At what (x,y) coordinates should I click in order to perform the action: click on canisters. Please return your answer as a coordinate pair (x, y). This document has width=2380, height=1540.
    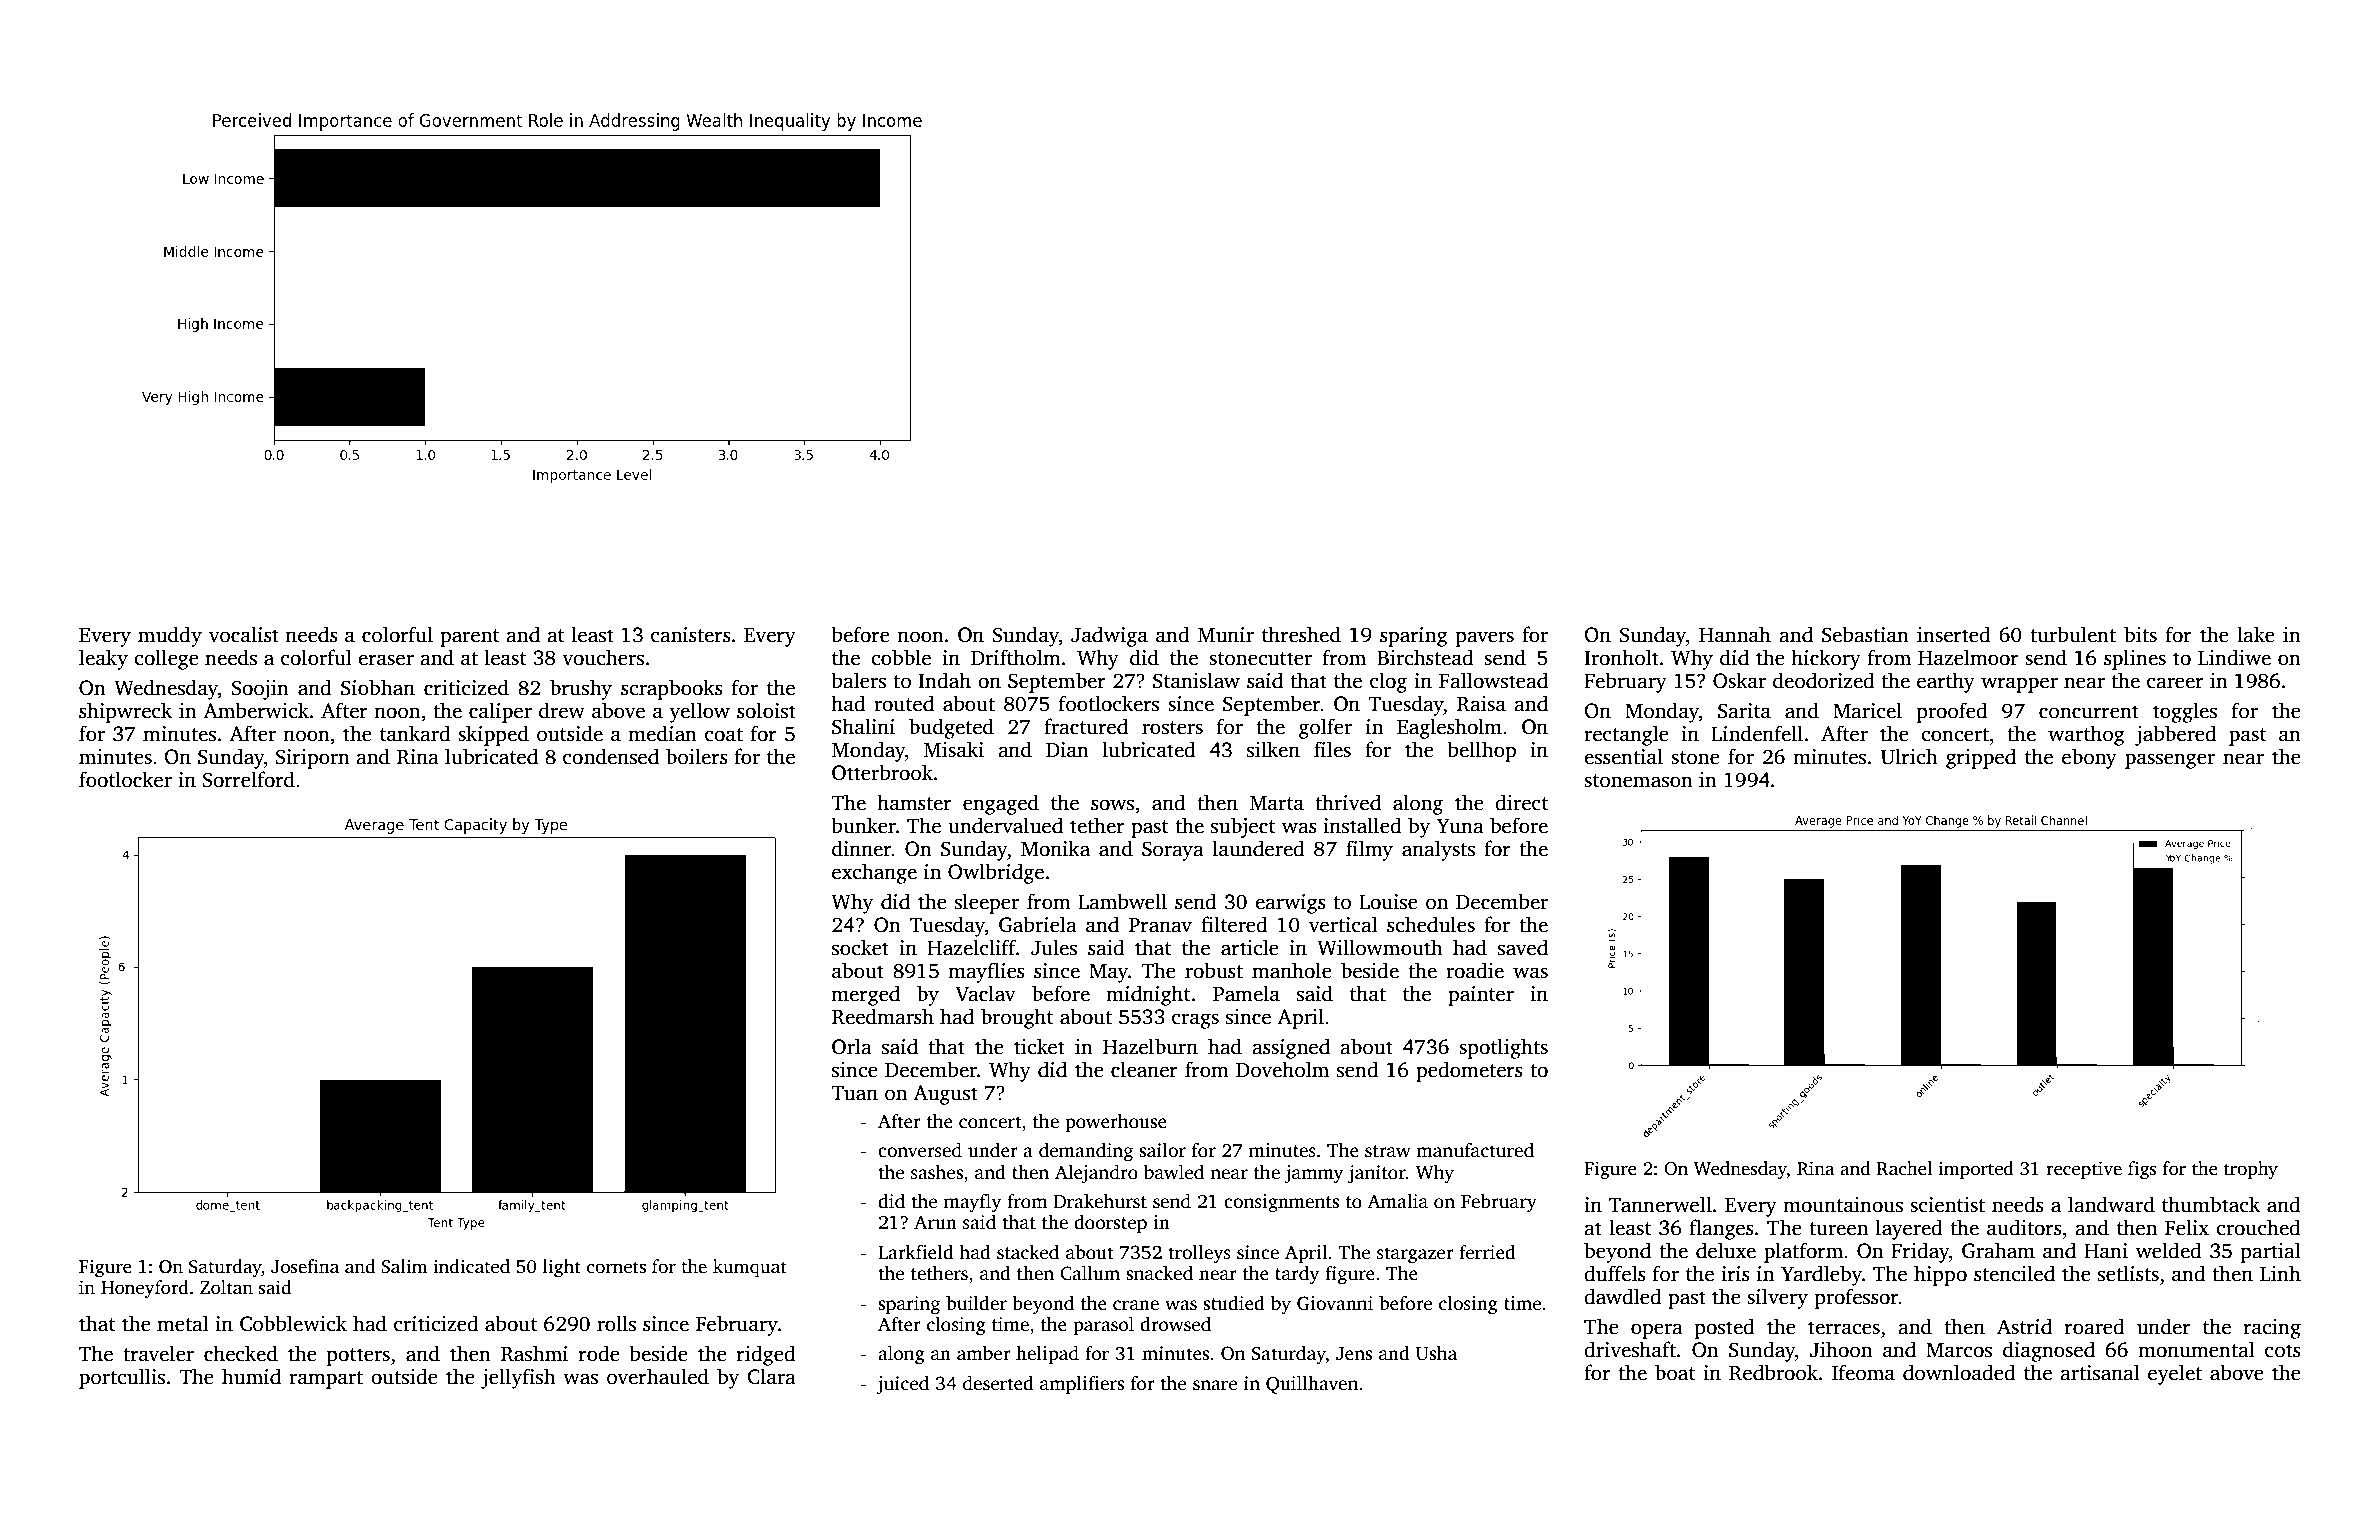
    Looking at the image, I should click on (691, 635).
